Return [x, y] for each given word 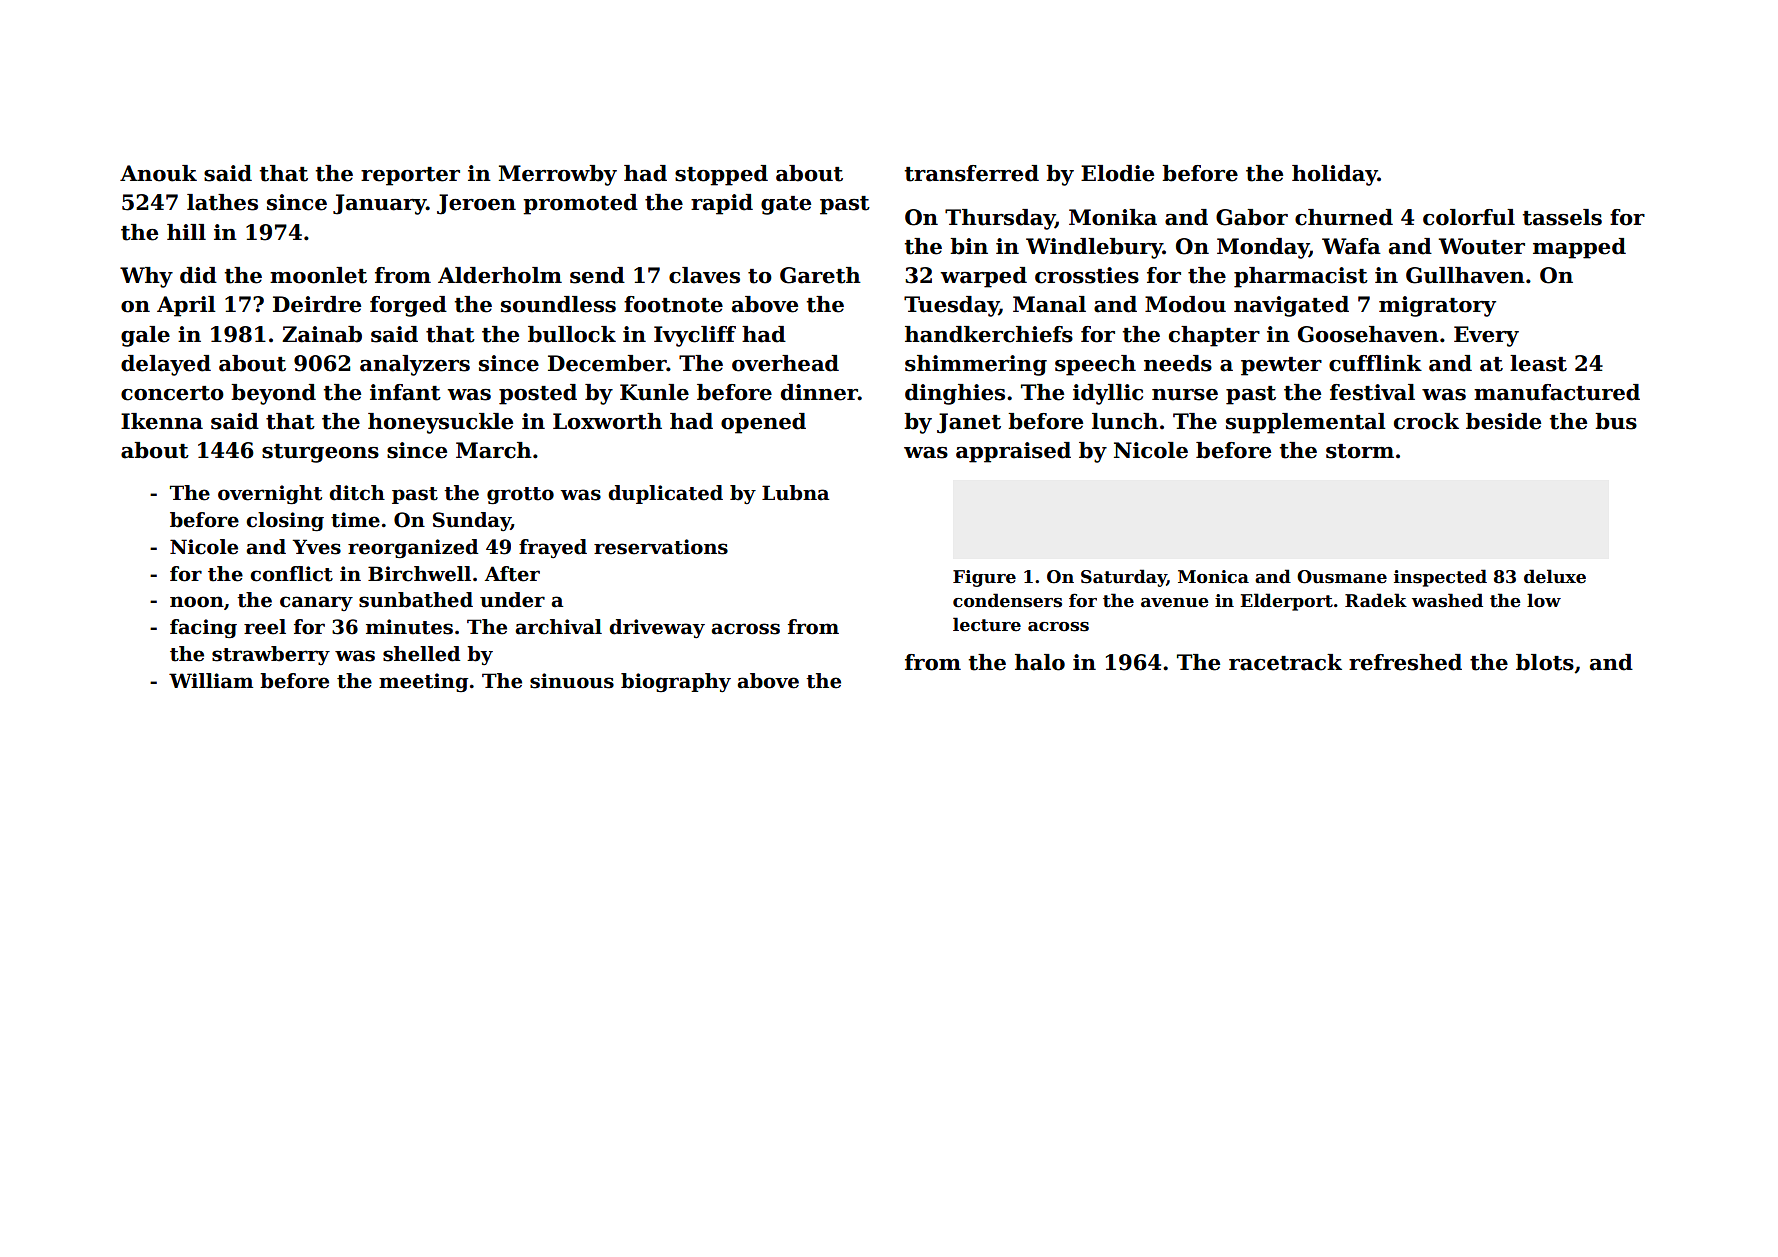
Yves [317, 547]
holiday [1335, 175]
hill [186, 232]
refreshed [1405, 662]
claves [704, 275]
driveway [657, 628]
